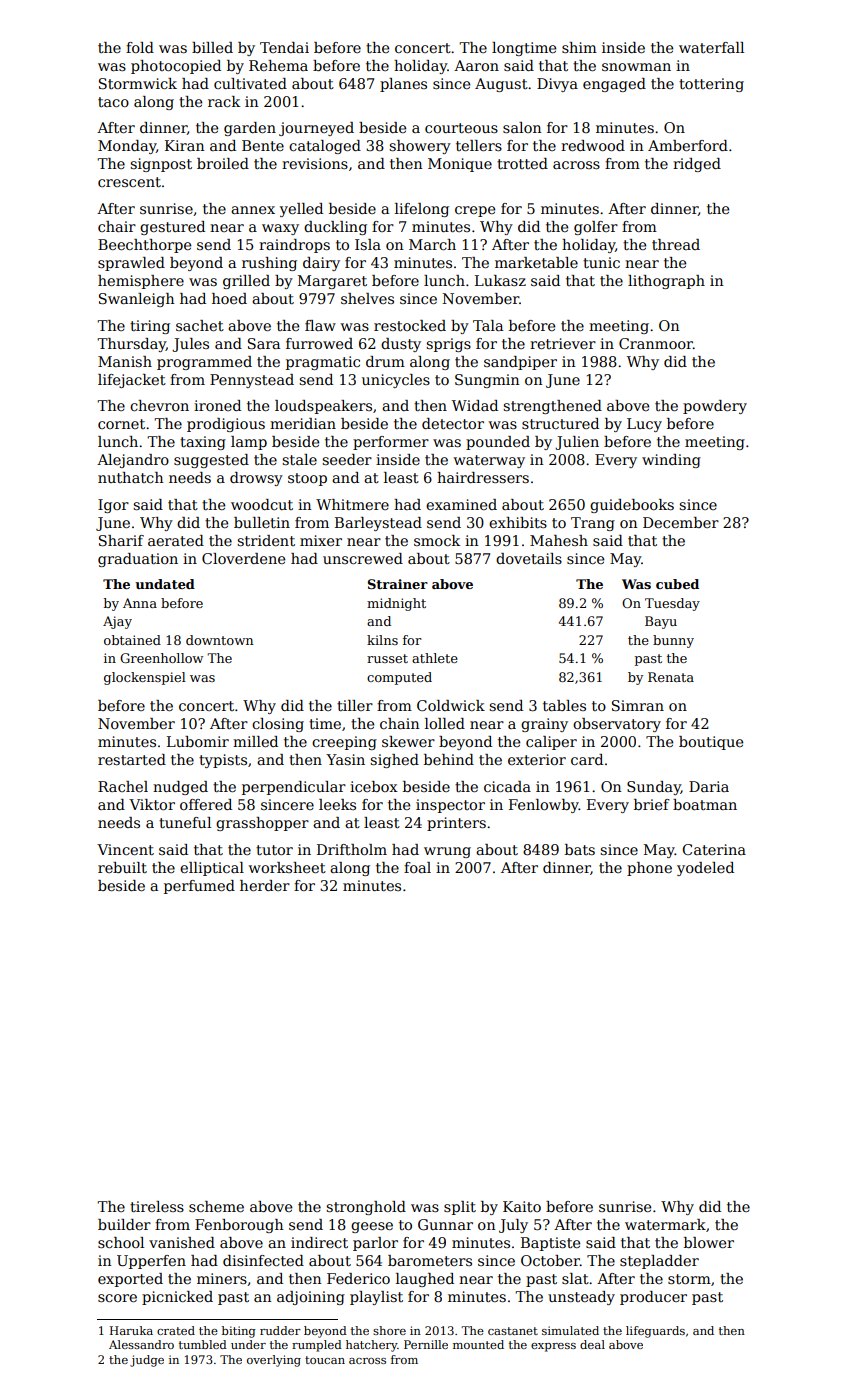 The width and height of the screenshot is (849, 1400). Describe the element at coordinates (140, 47) in the screenshot. I see `fold` at that location.
